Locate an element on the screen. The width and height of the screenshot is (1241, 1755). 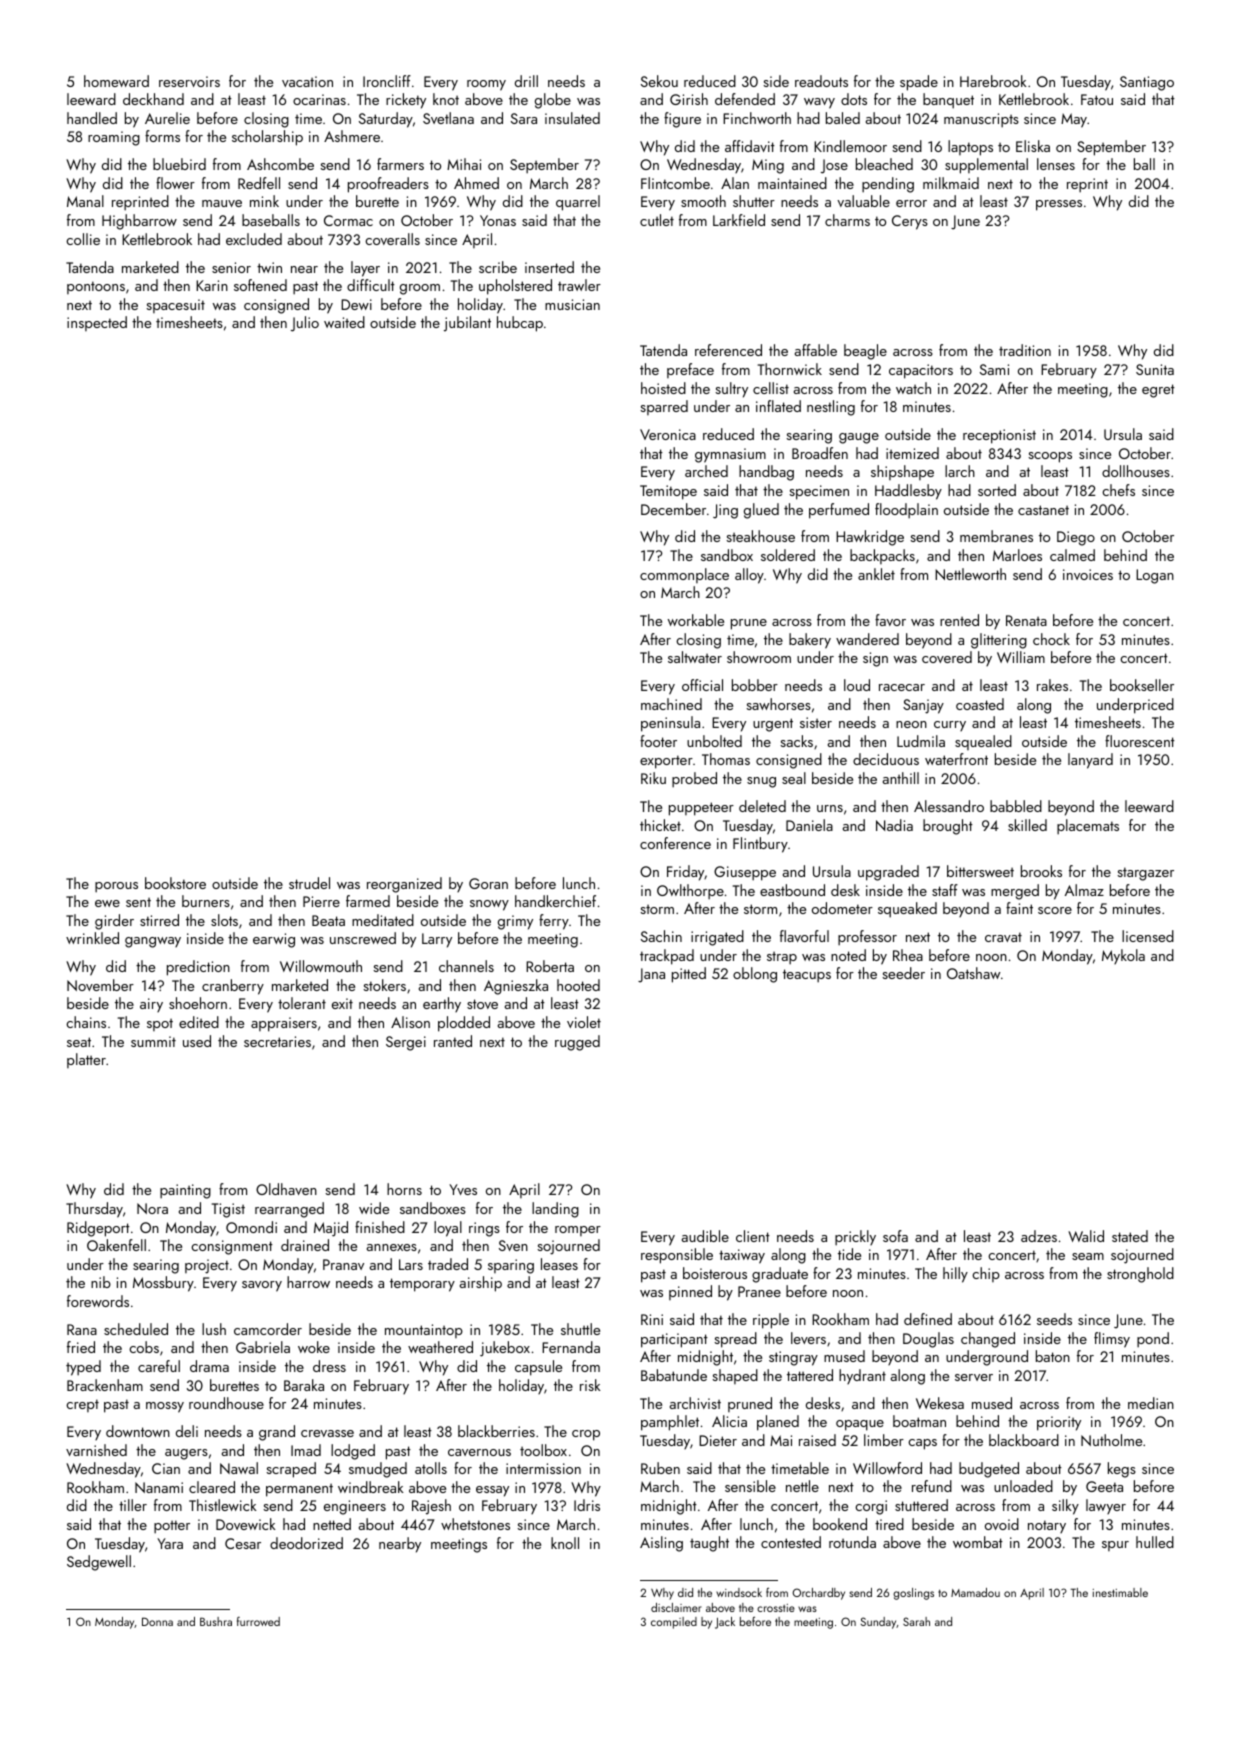
vacation is located at coordinates (307, 81).
